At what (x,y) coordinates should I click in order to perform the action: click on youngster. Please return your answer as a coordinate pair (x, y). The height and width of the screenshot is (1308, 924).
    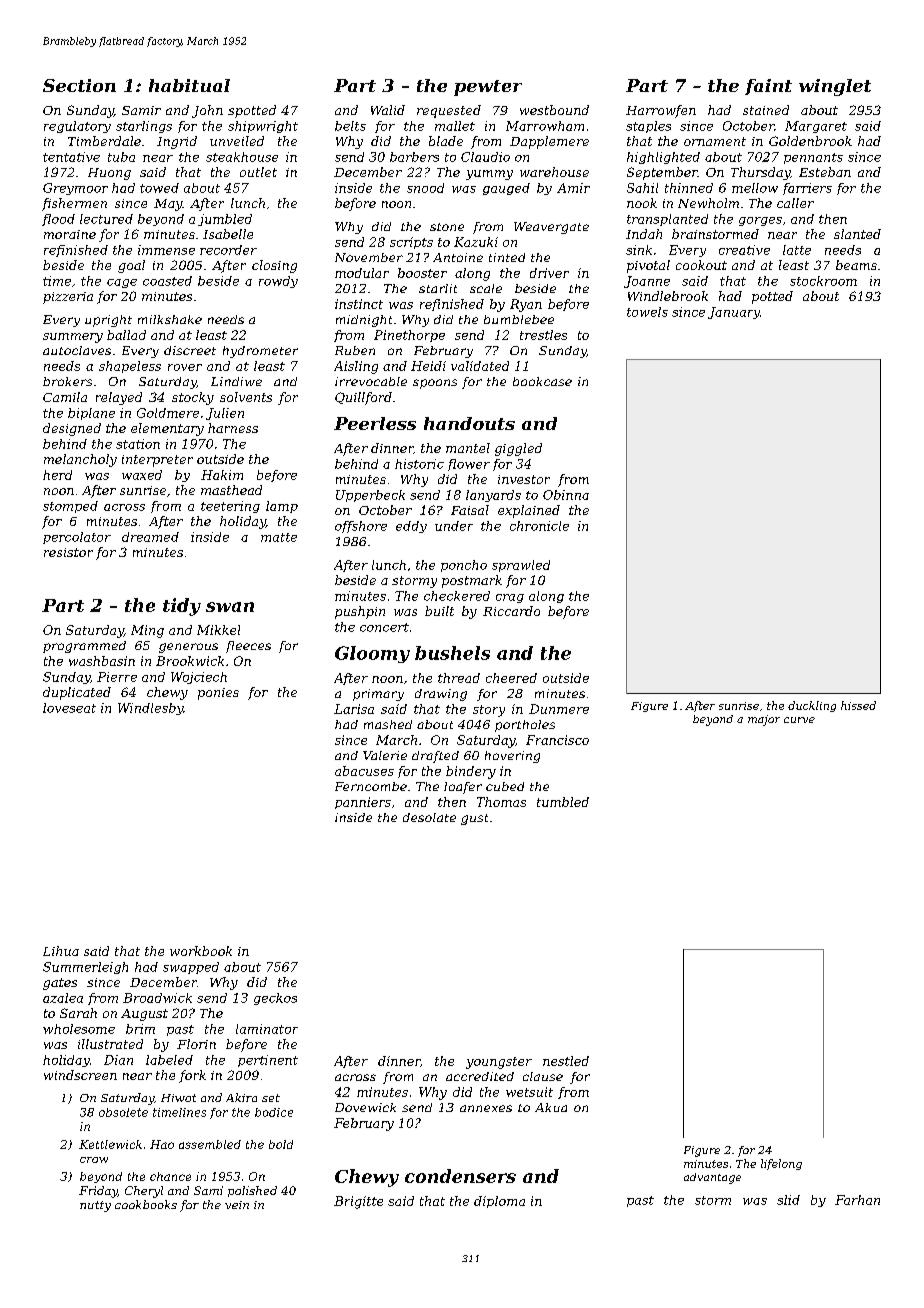
    Looking at the image, I should click on (499, 1063).
